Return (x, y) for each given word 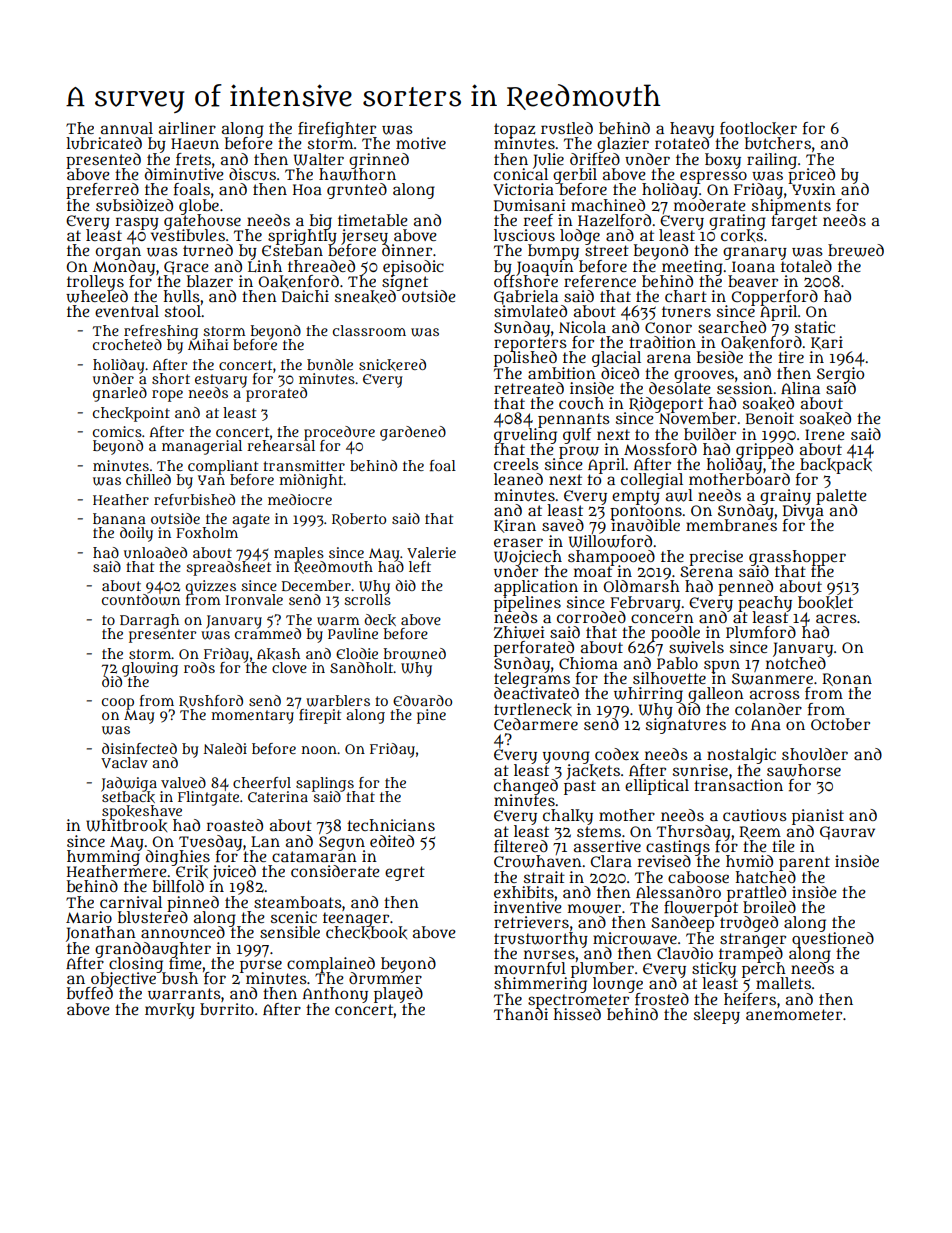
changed (526, 786)
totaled (806, 266)
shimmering (540, 985)
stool (183, 311)
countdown (141, 600)
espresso (713, 177)
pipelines (527, 603)
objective (124, 979)
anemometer (794, 1014)
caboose (698, 877)
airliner (187, 128)
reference (600, 281)
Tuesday (210, 842)
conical (521, 174)
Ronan (847, 679)
